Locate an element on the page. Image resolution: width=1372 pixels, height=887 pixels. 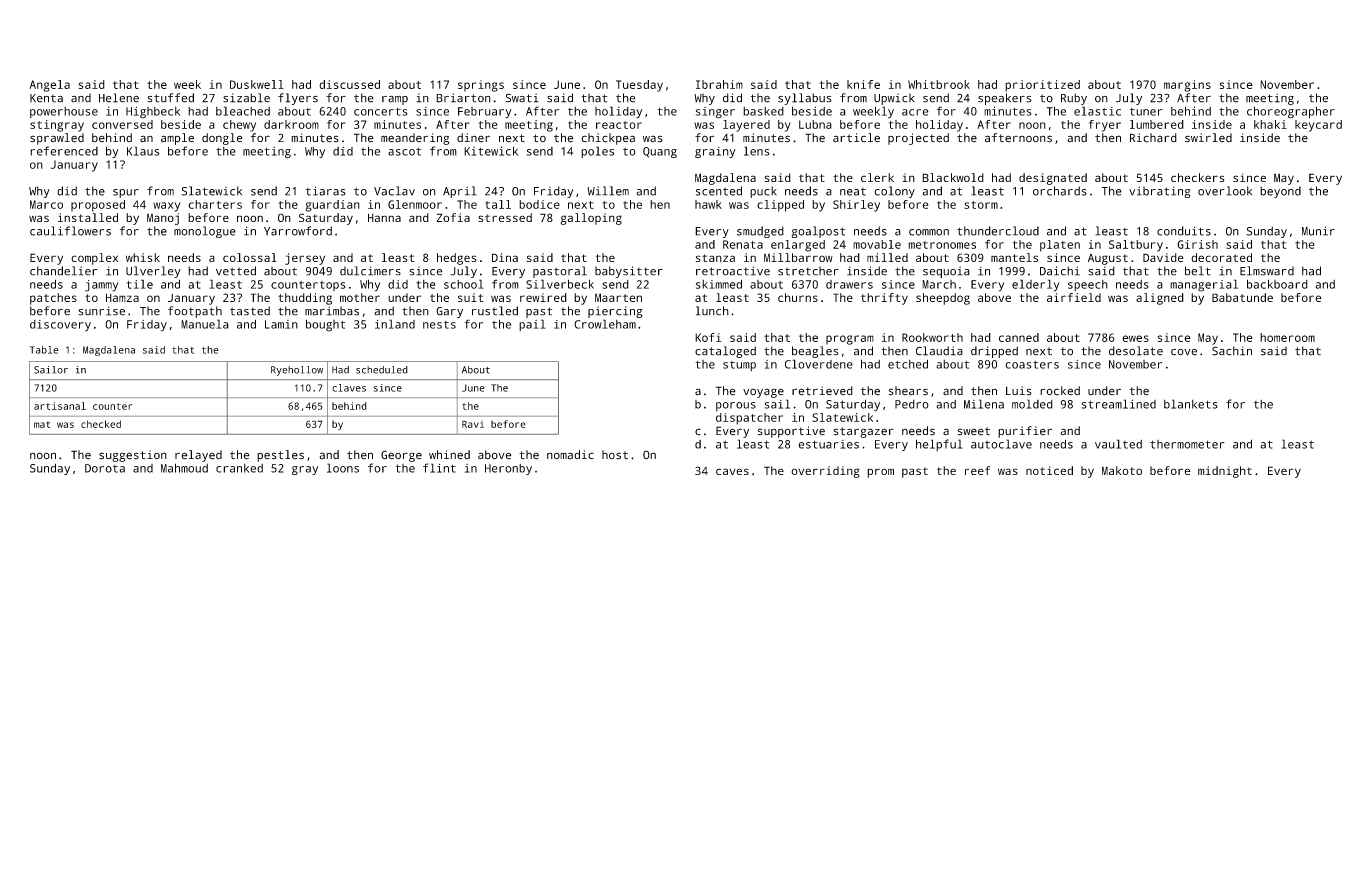
checkers is located at coordinates (1198, 177).
